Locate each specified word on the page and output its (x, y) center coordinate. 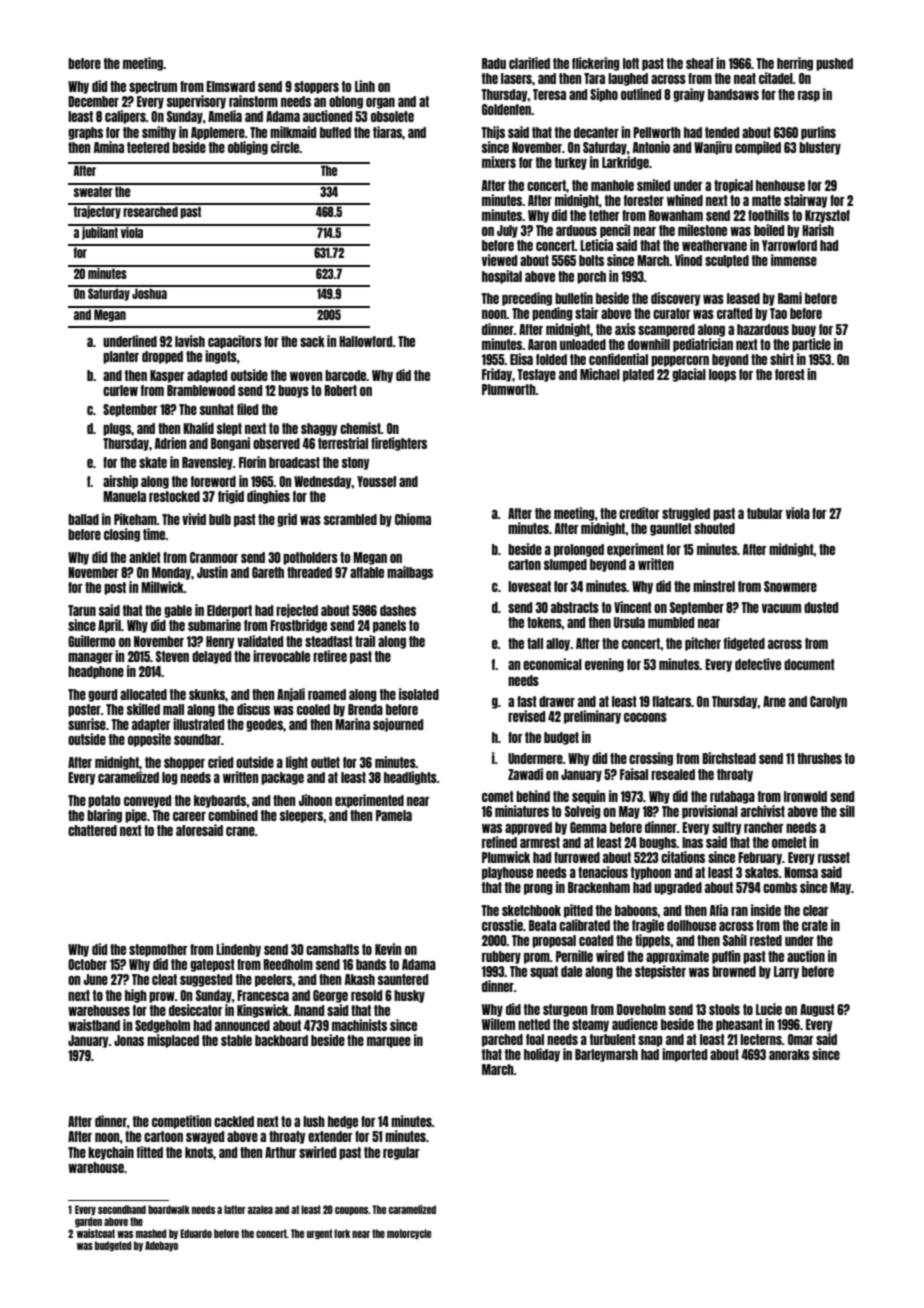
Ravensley (207, 463)
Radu (494, 63)
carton (524, 564)
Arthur (281, 1152)
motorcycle (409, 1234)
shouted (714, 528)
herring (795, 64)
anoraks (789, 1054)
